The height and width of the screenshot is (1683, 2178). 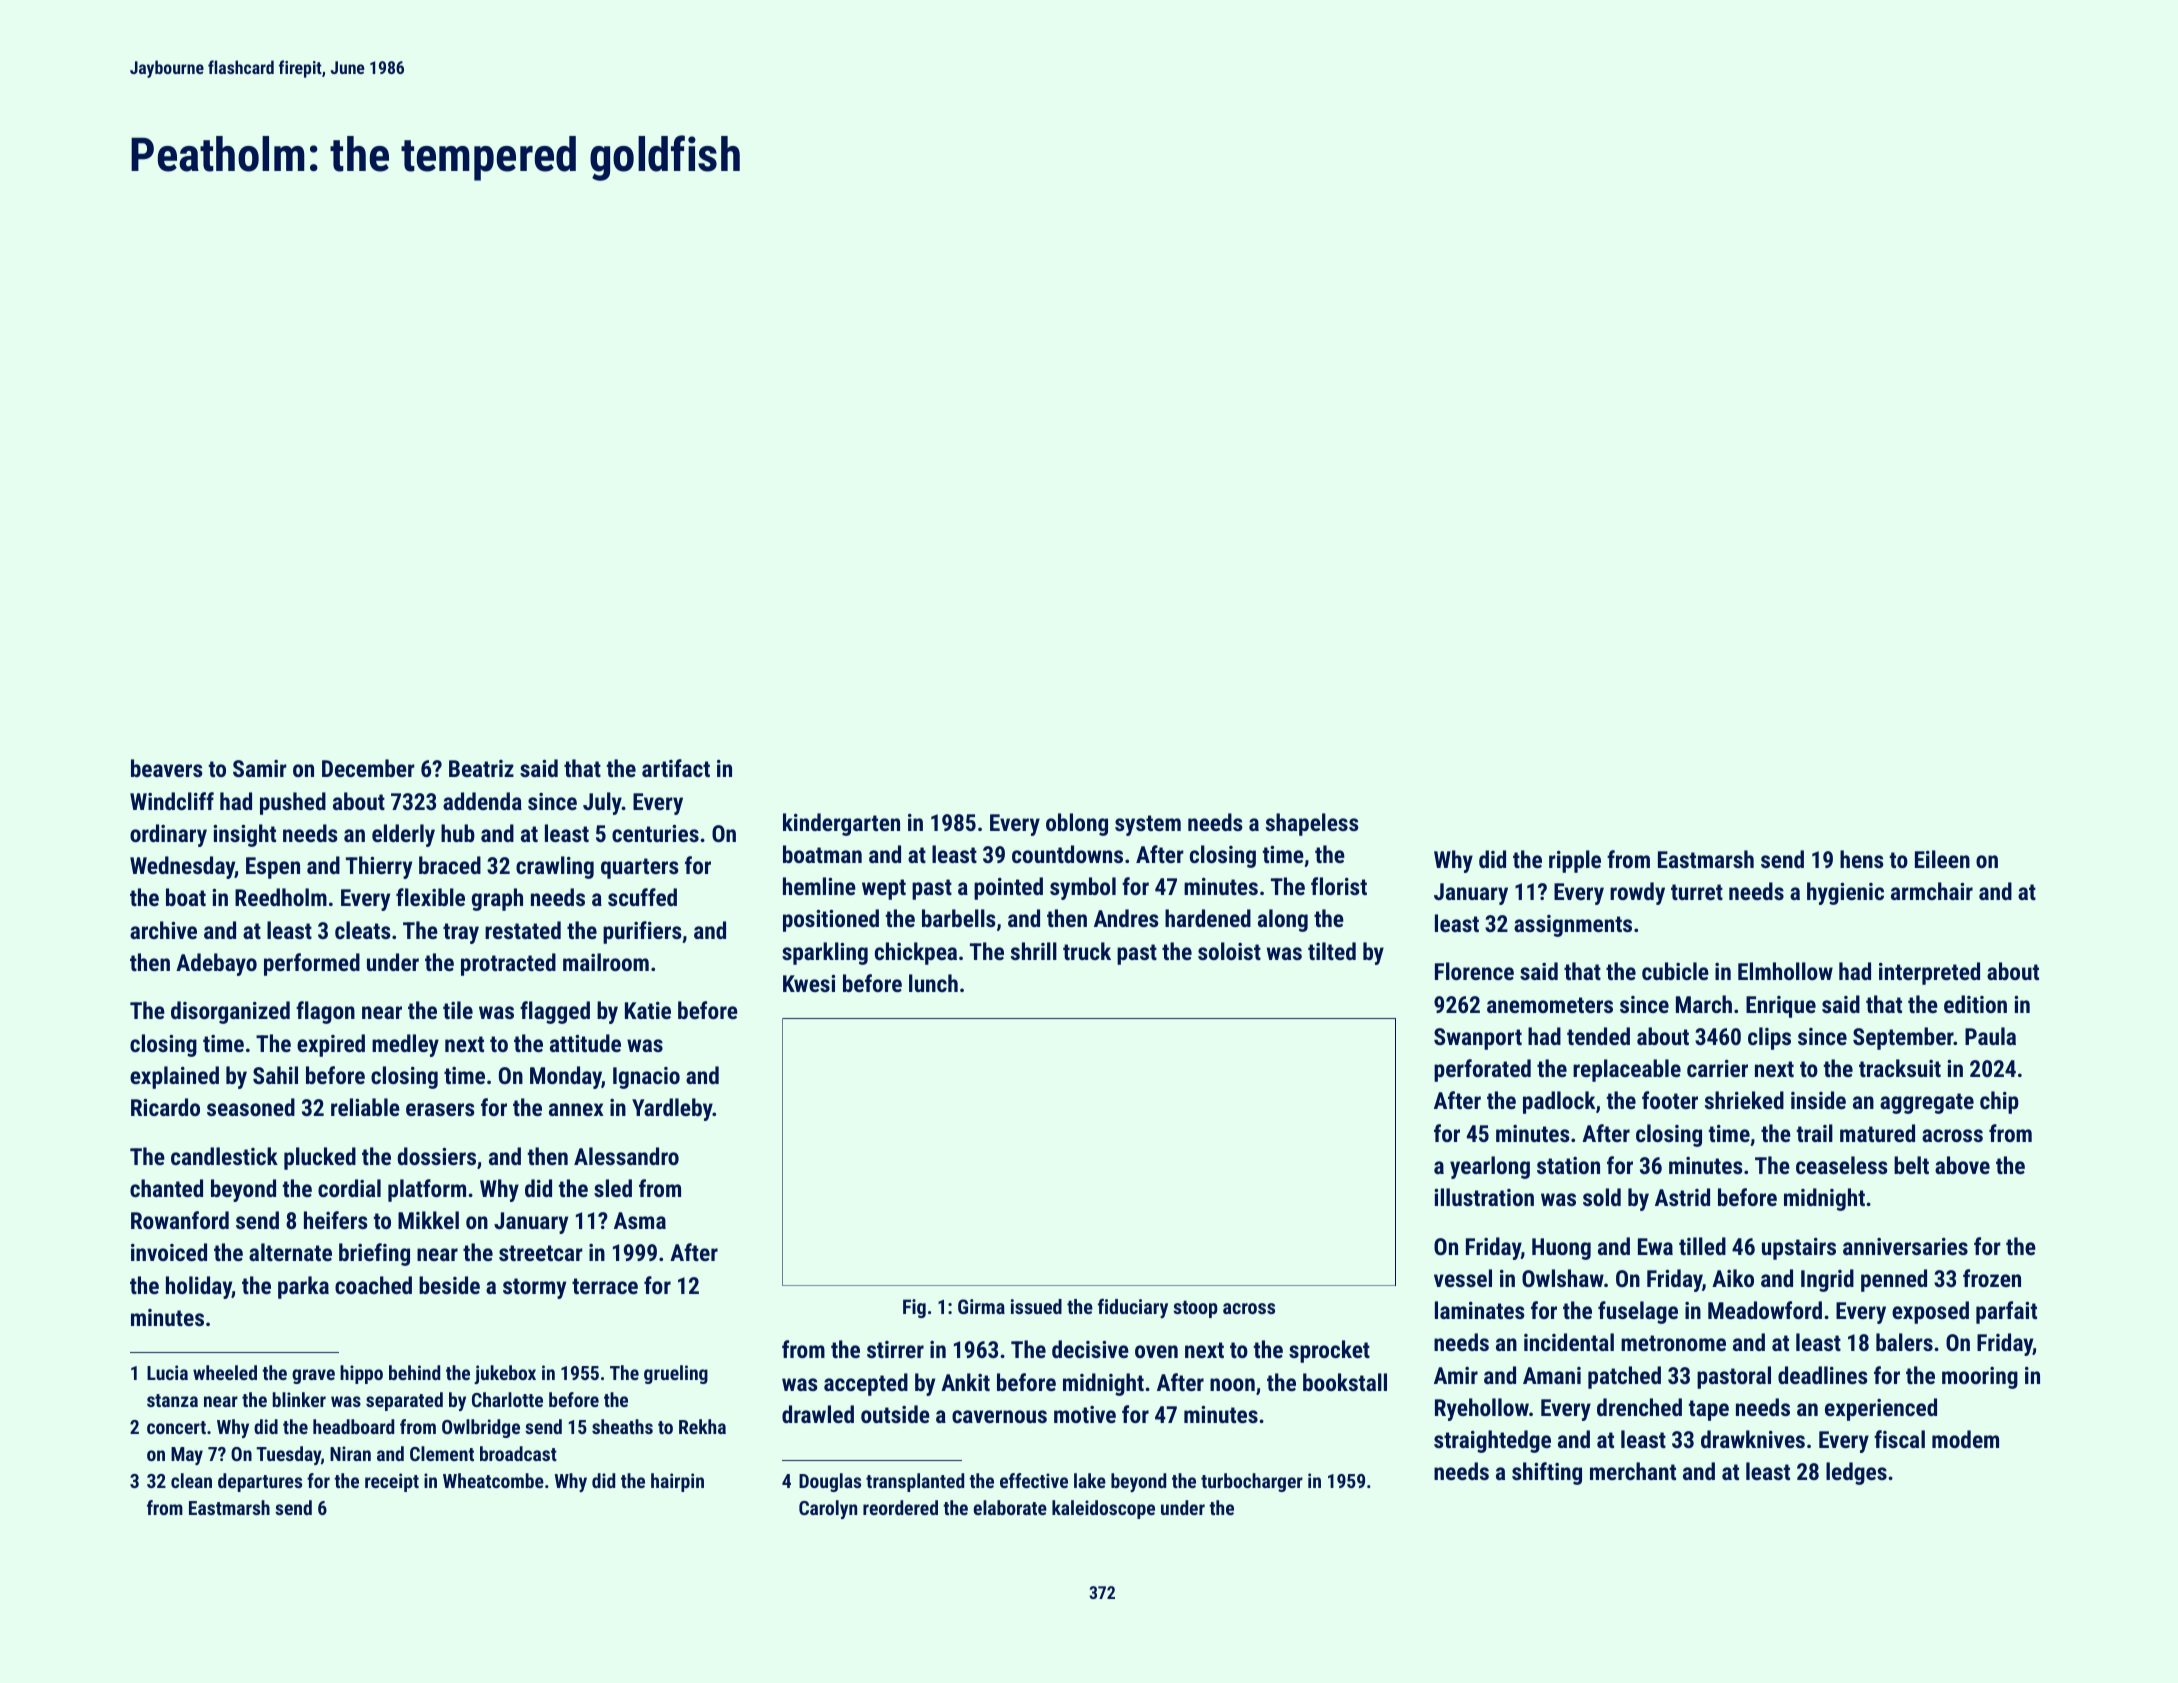 I want to click on briefing, so click(x=374, y=1254).
